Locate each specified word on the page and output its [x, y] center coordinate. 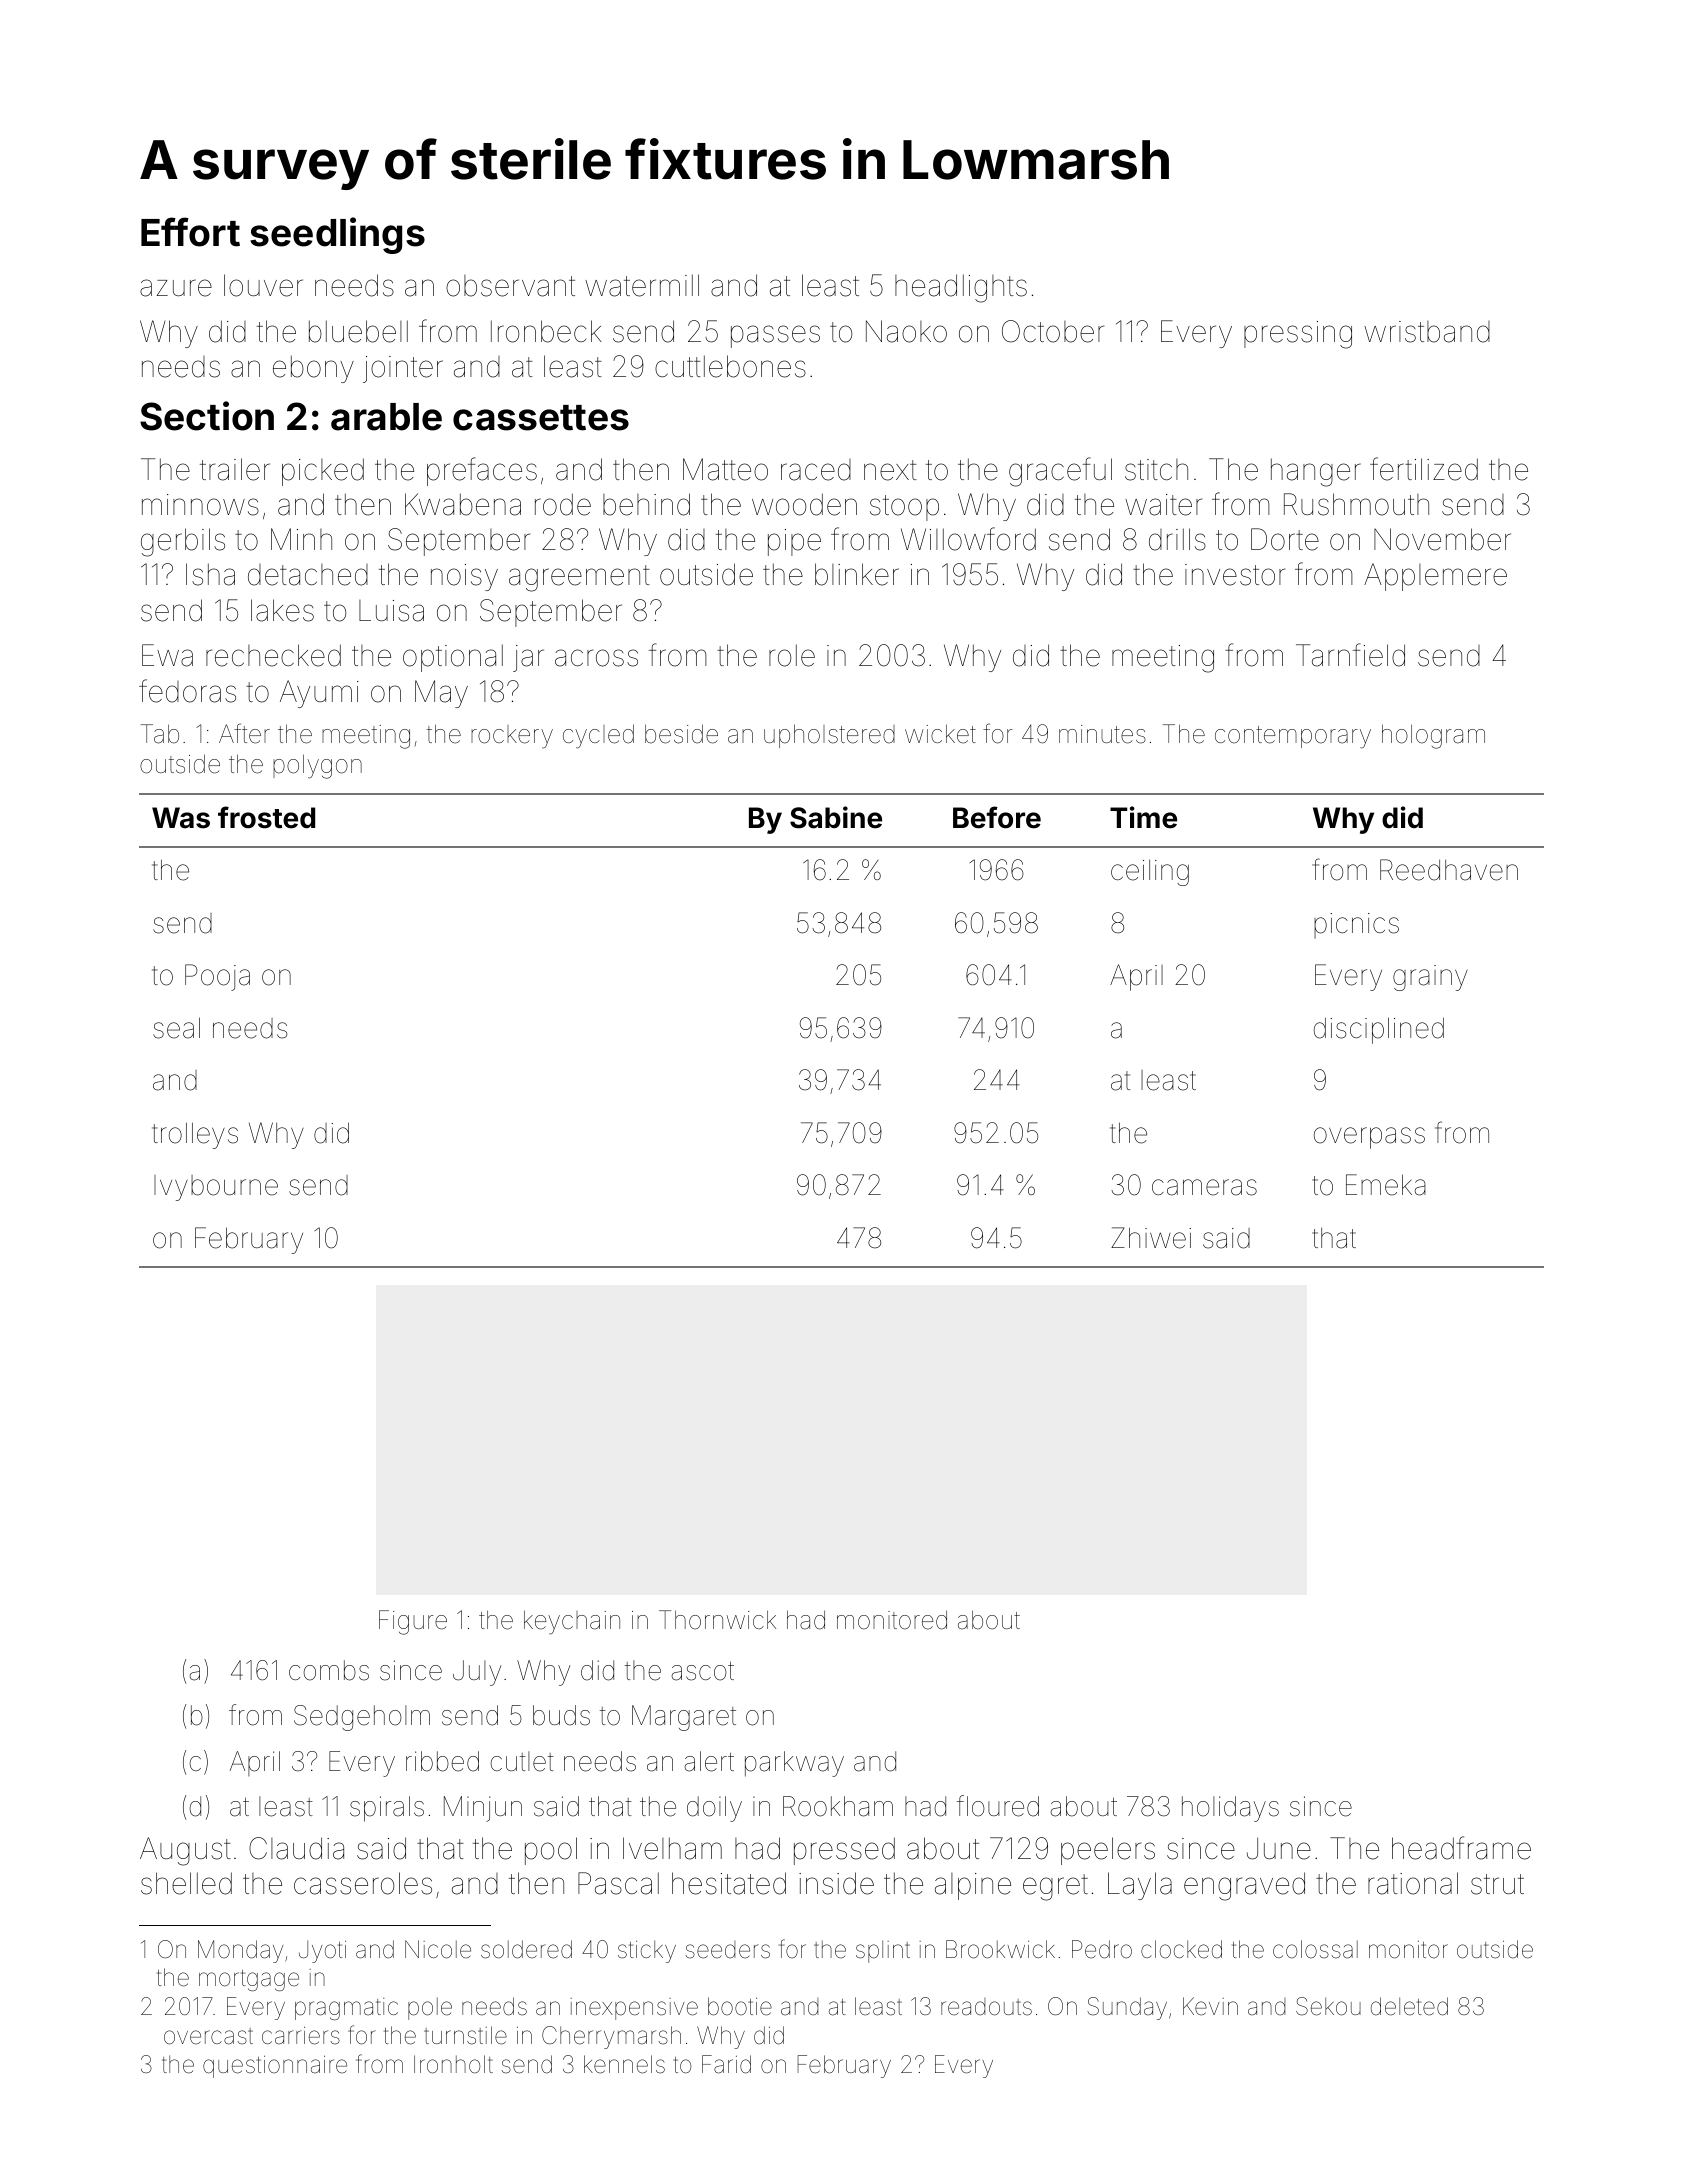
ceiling [1150, 873]
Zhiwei [1151, 1238]
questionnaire [275, 2067]
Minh [301, 539]
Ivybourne [216, 1188]
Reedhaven [1449, 870]
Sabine [836, 817]
